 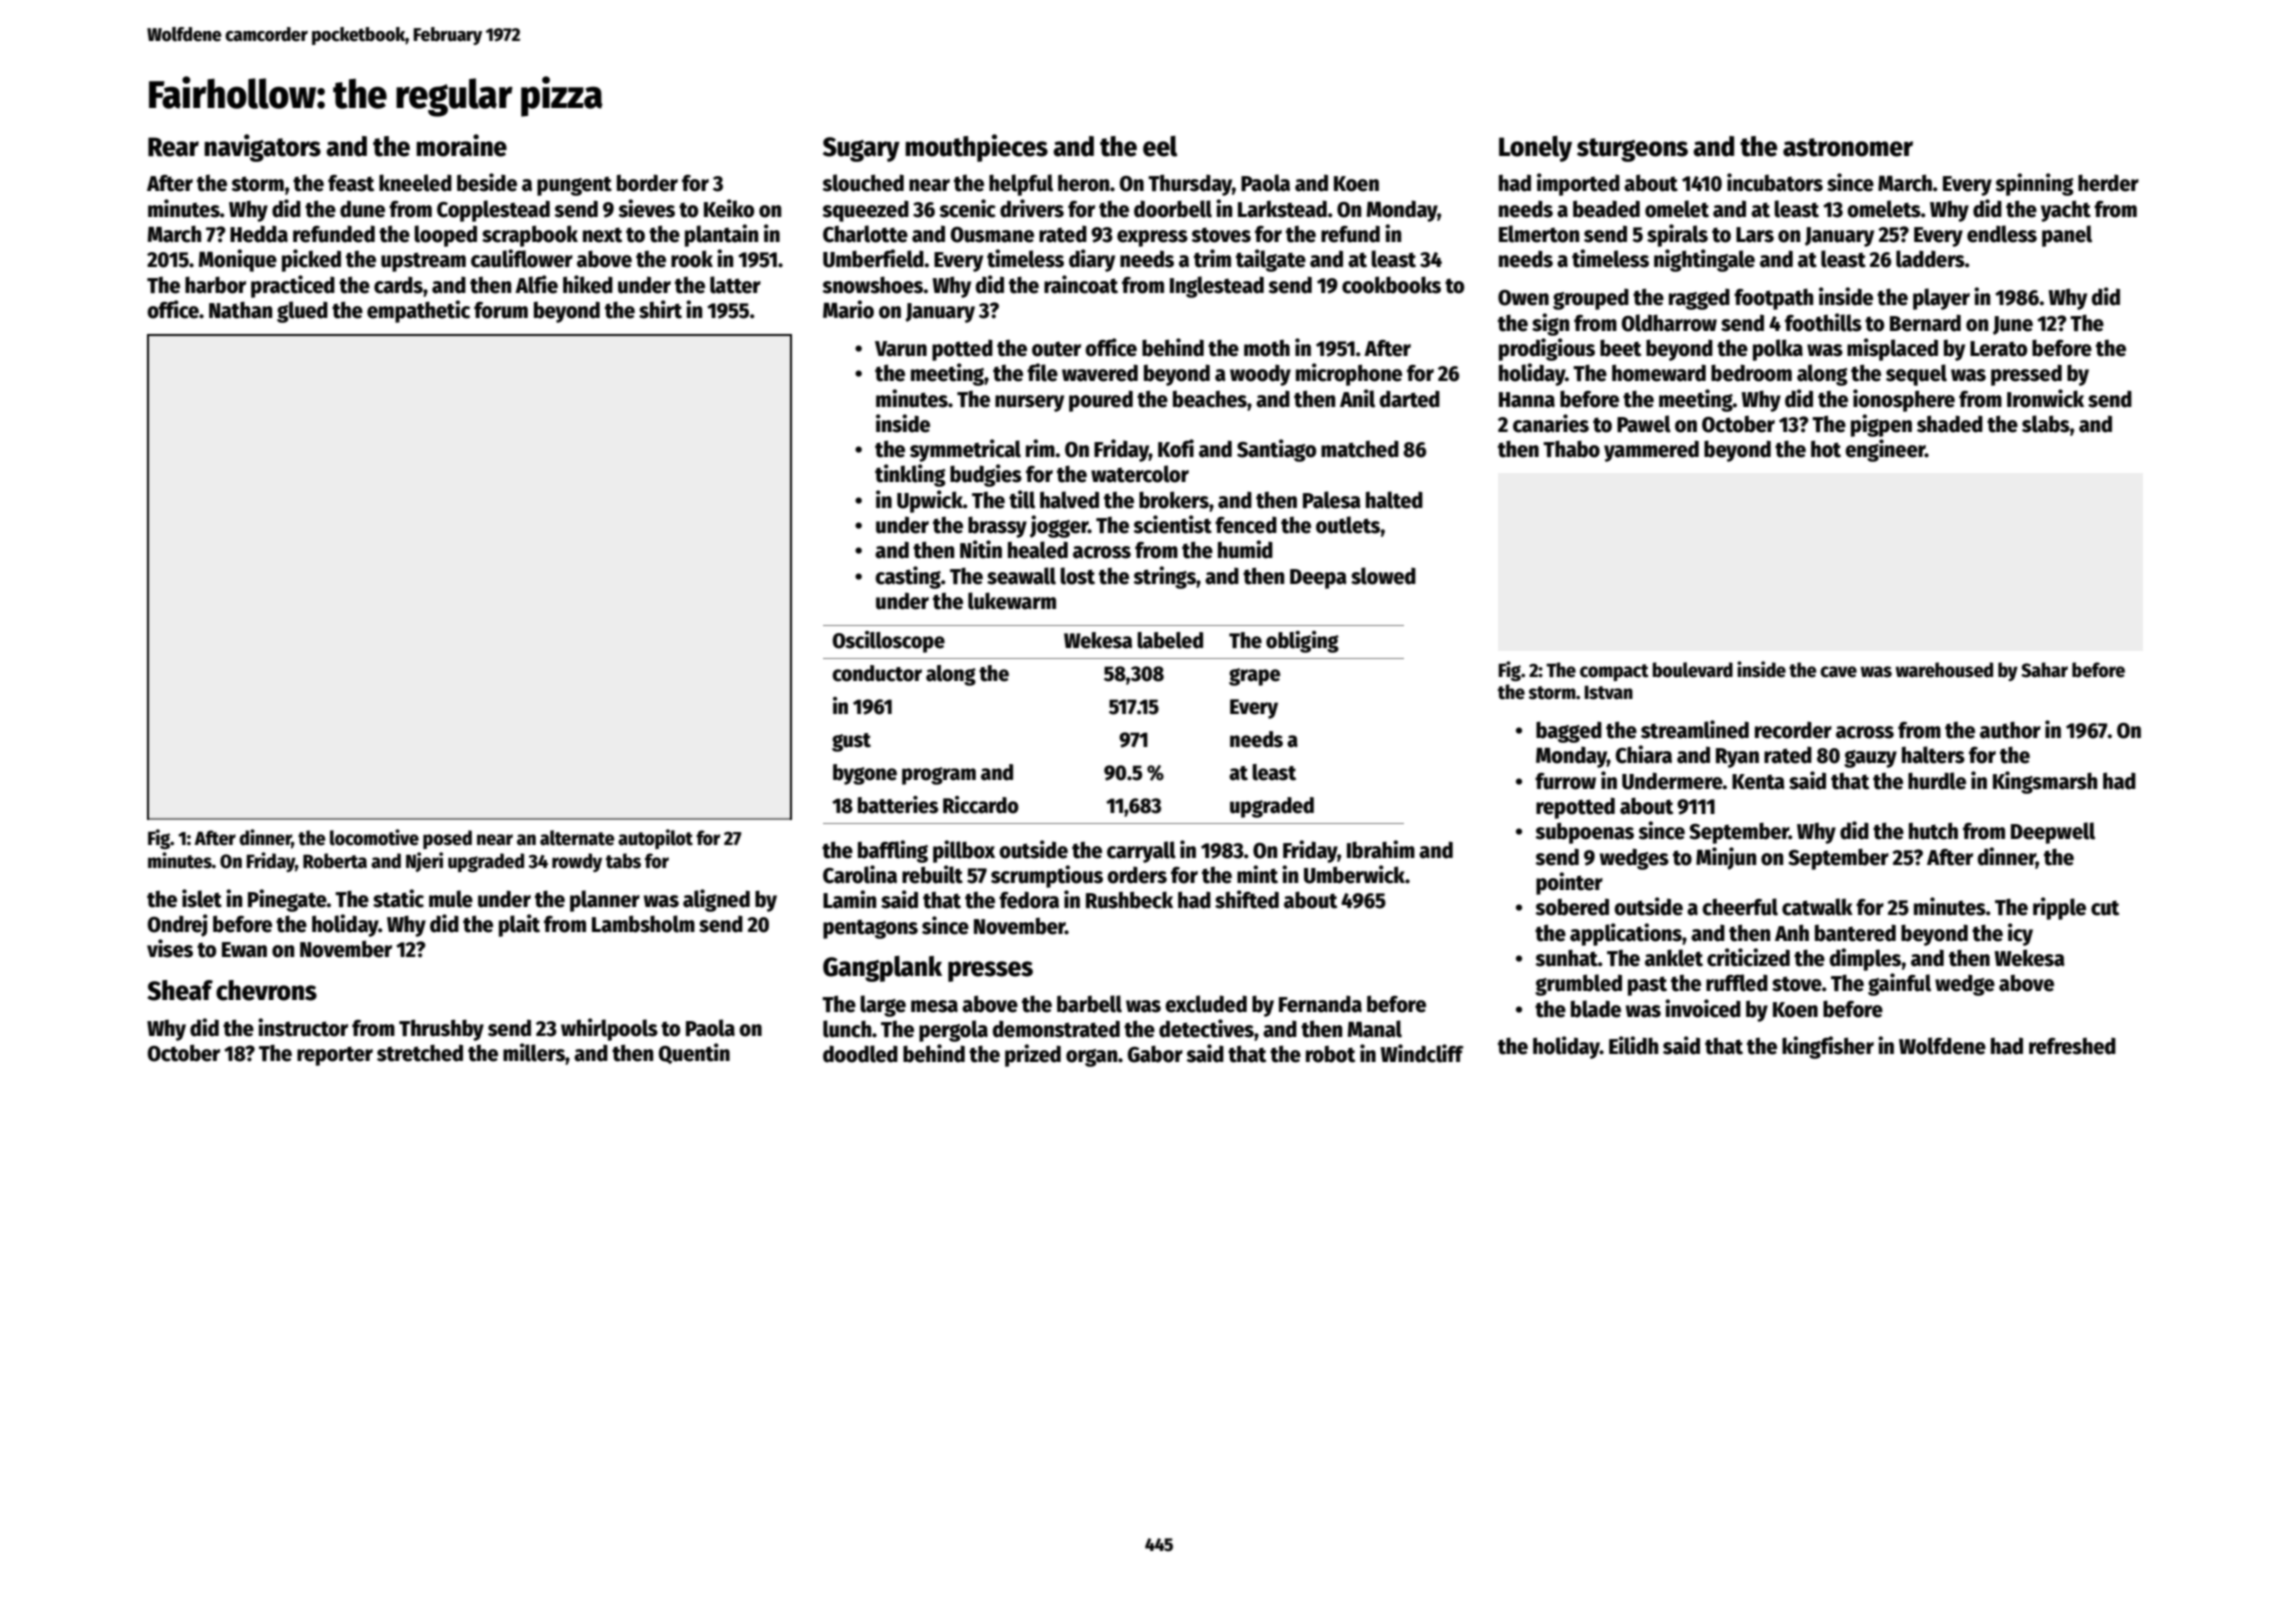 What do you see at coordinates (461, 145) in the screenshot?
I see `moraine` at bounding box center [461, 145].
